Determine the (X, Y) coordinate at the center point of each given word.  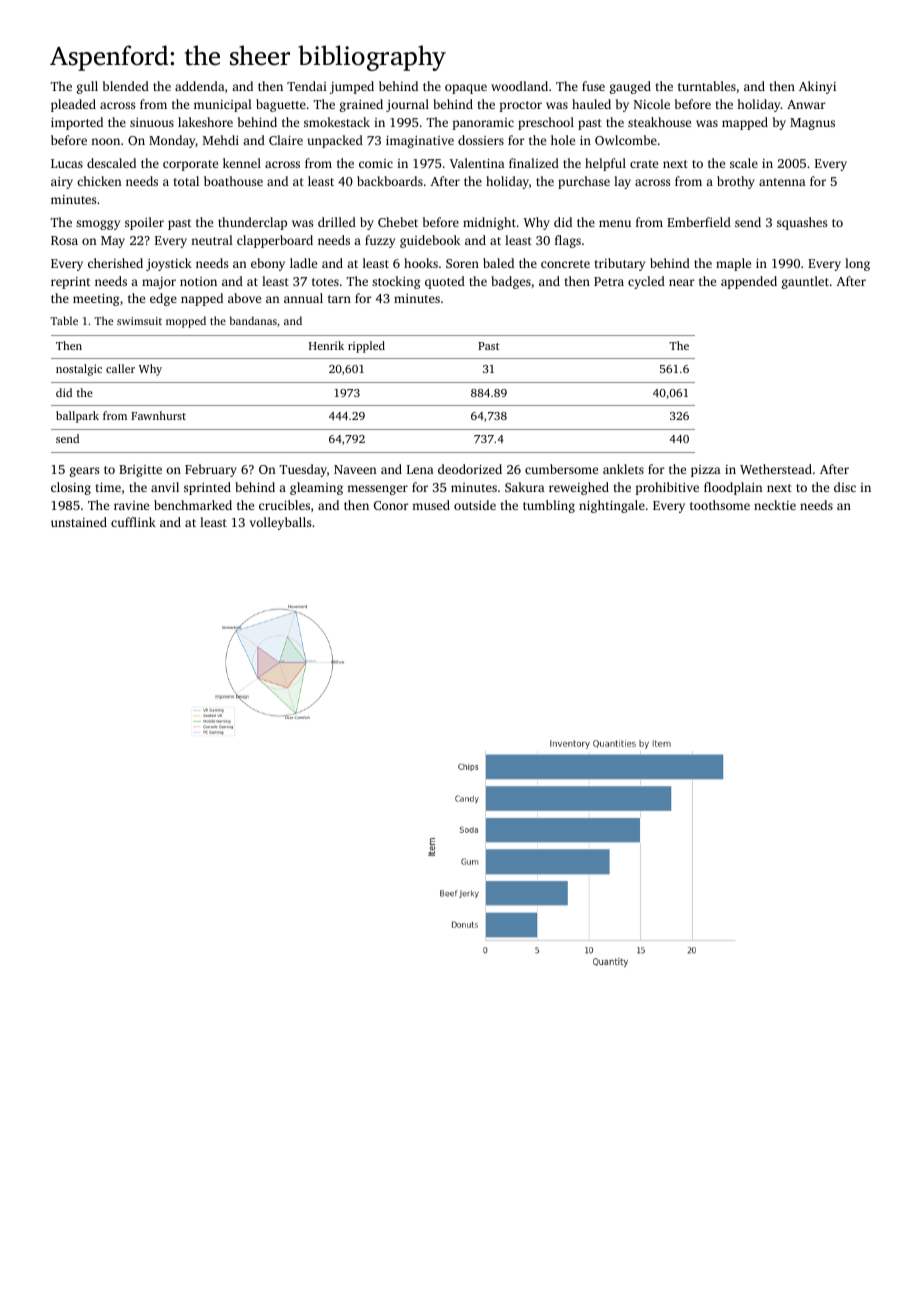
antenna (782, 182)
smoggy (98, 225)
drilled (337, 222)
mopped (186, 322)
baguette (281, 105)
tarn (339, 299)
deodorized (470, 469)
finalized (534, 163)
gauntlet (805, 282)
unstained (79, 522)
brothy (736, 182)
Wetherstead (776, 469)
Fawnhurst (158, 415)
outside (475, 505)
